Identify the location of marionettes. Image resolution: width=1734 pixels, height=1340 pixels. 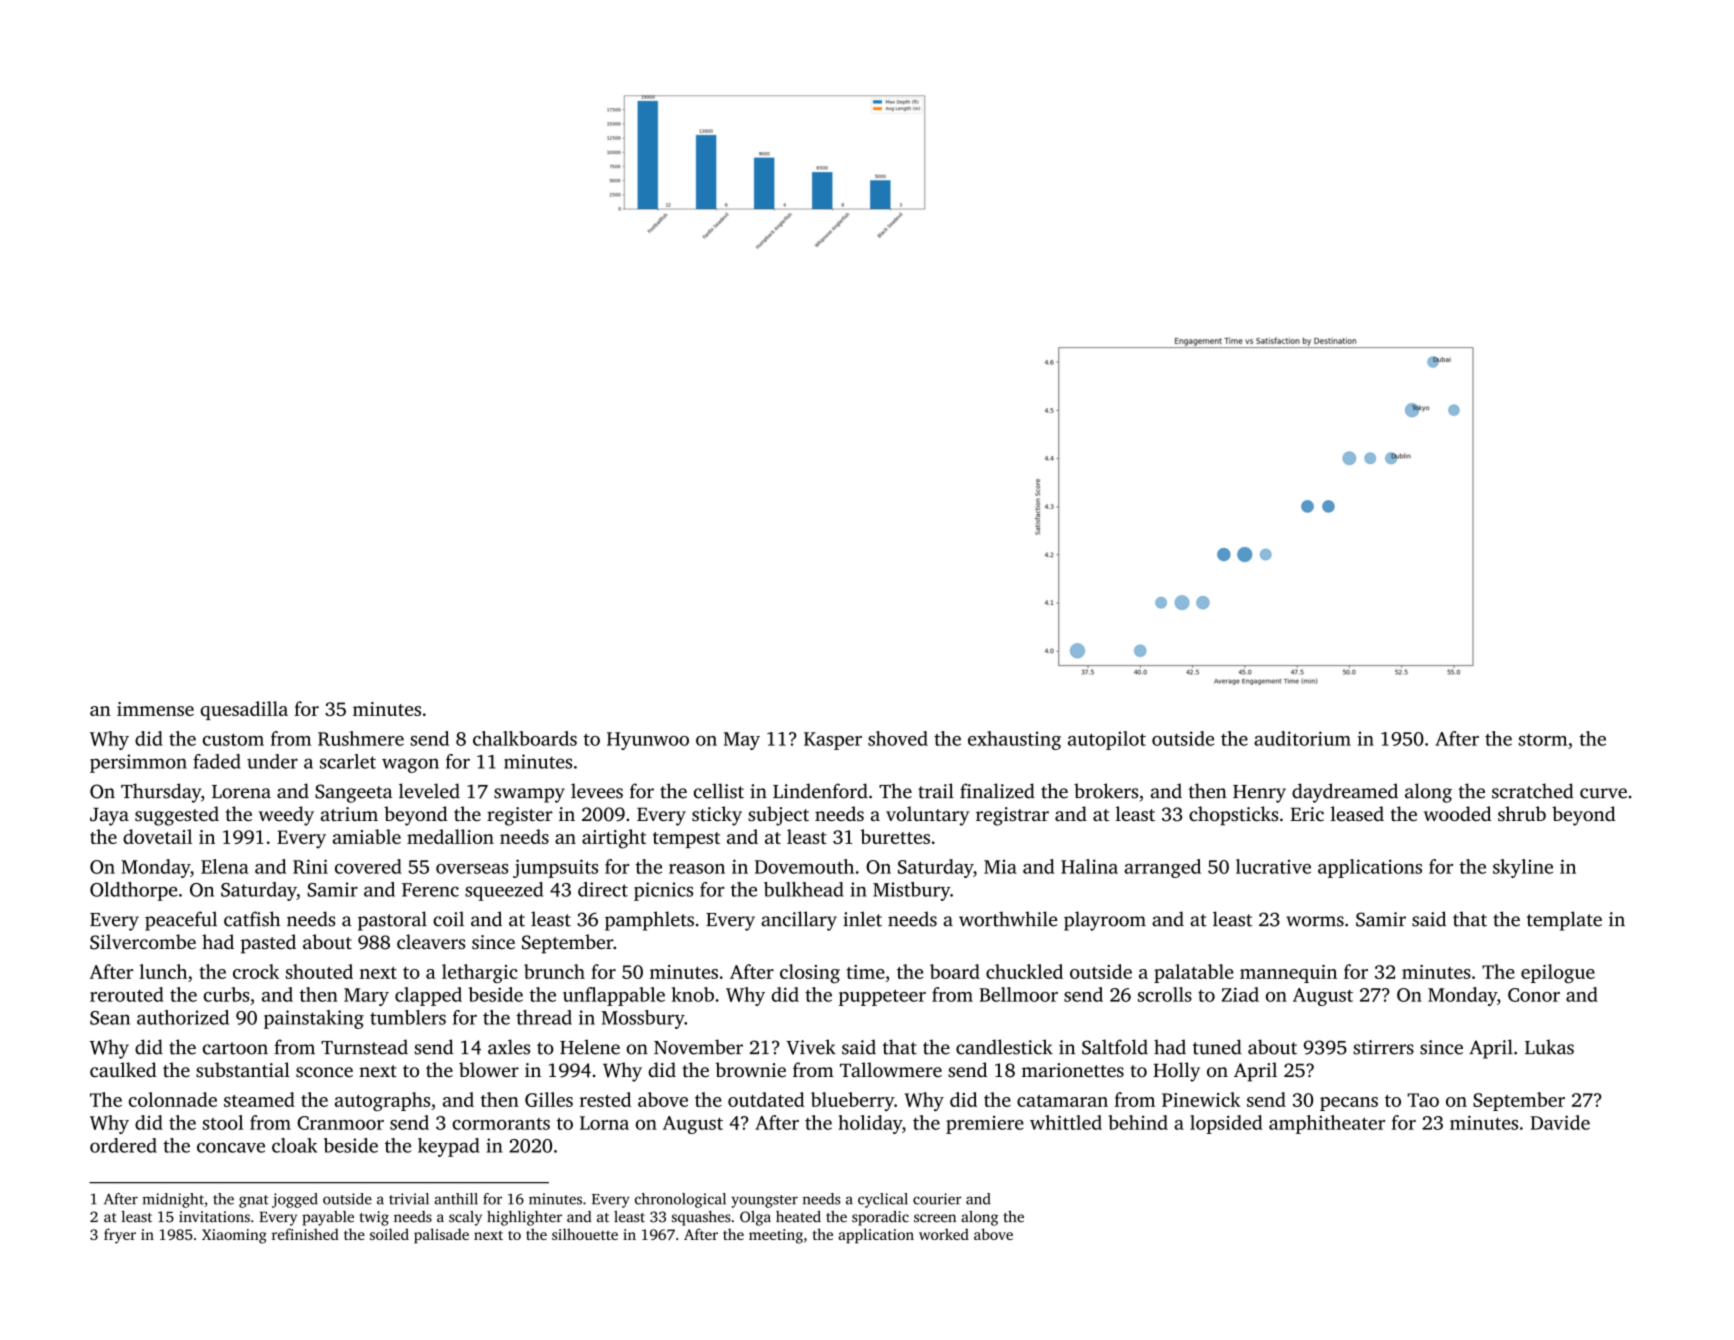
(1073, 1070).
